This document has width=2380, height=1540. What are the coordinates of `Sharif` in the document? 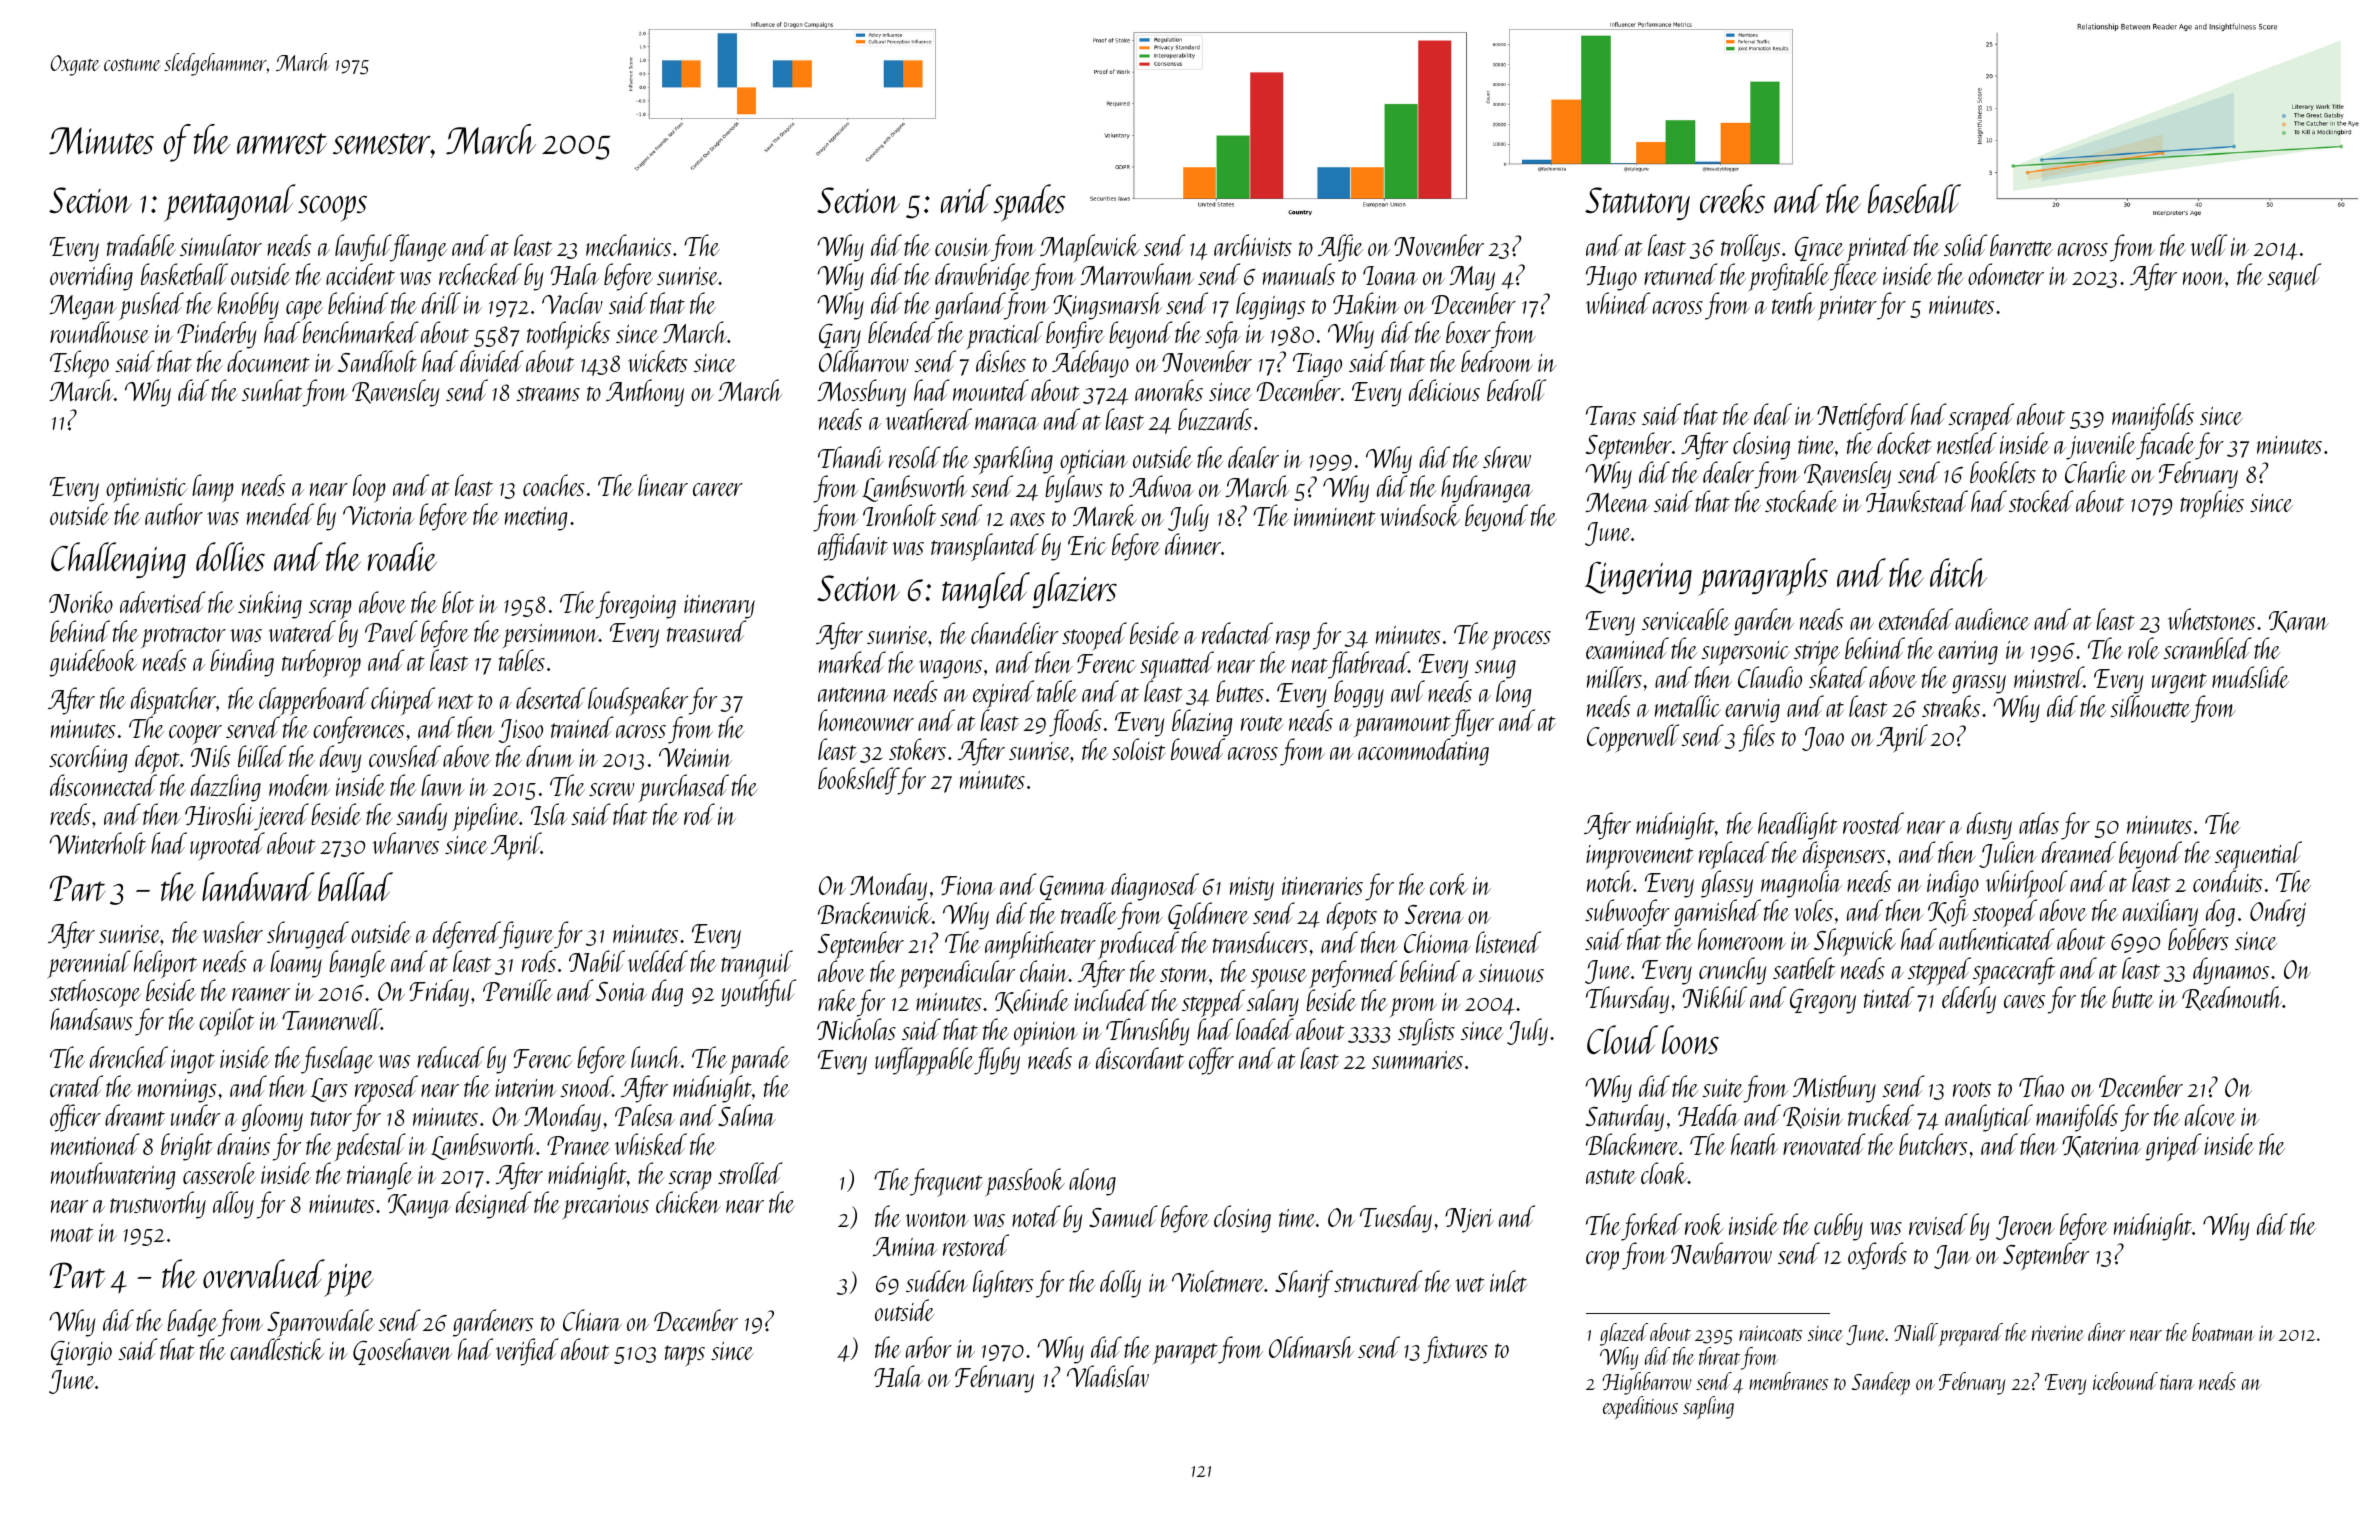 It's located at (1304, 1284).
